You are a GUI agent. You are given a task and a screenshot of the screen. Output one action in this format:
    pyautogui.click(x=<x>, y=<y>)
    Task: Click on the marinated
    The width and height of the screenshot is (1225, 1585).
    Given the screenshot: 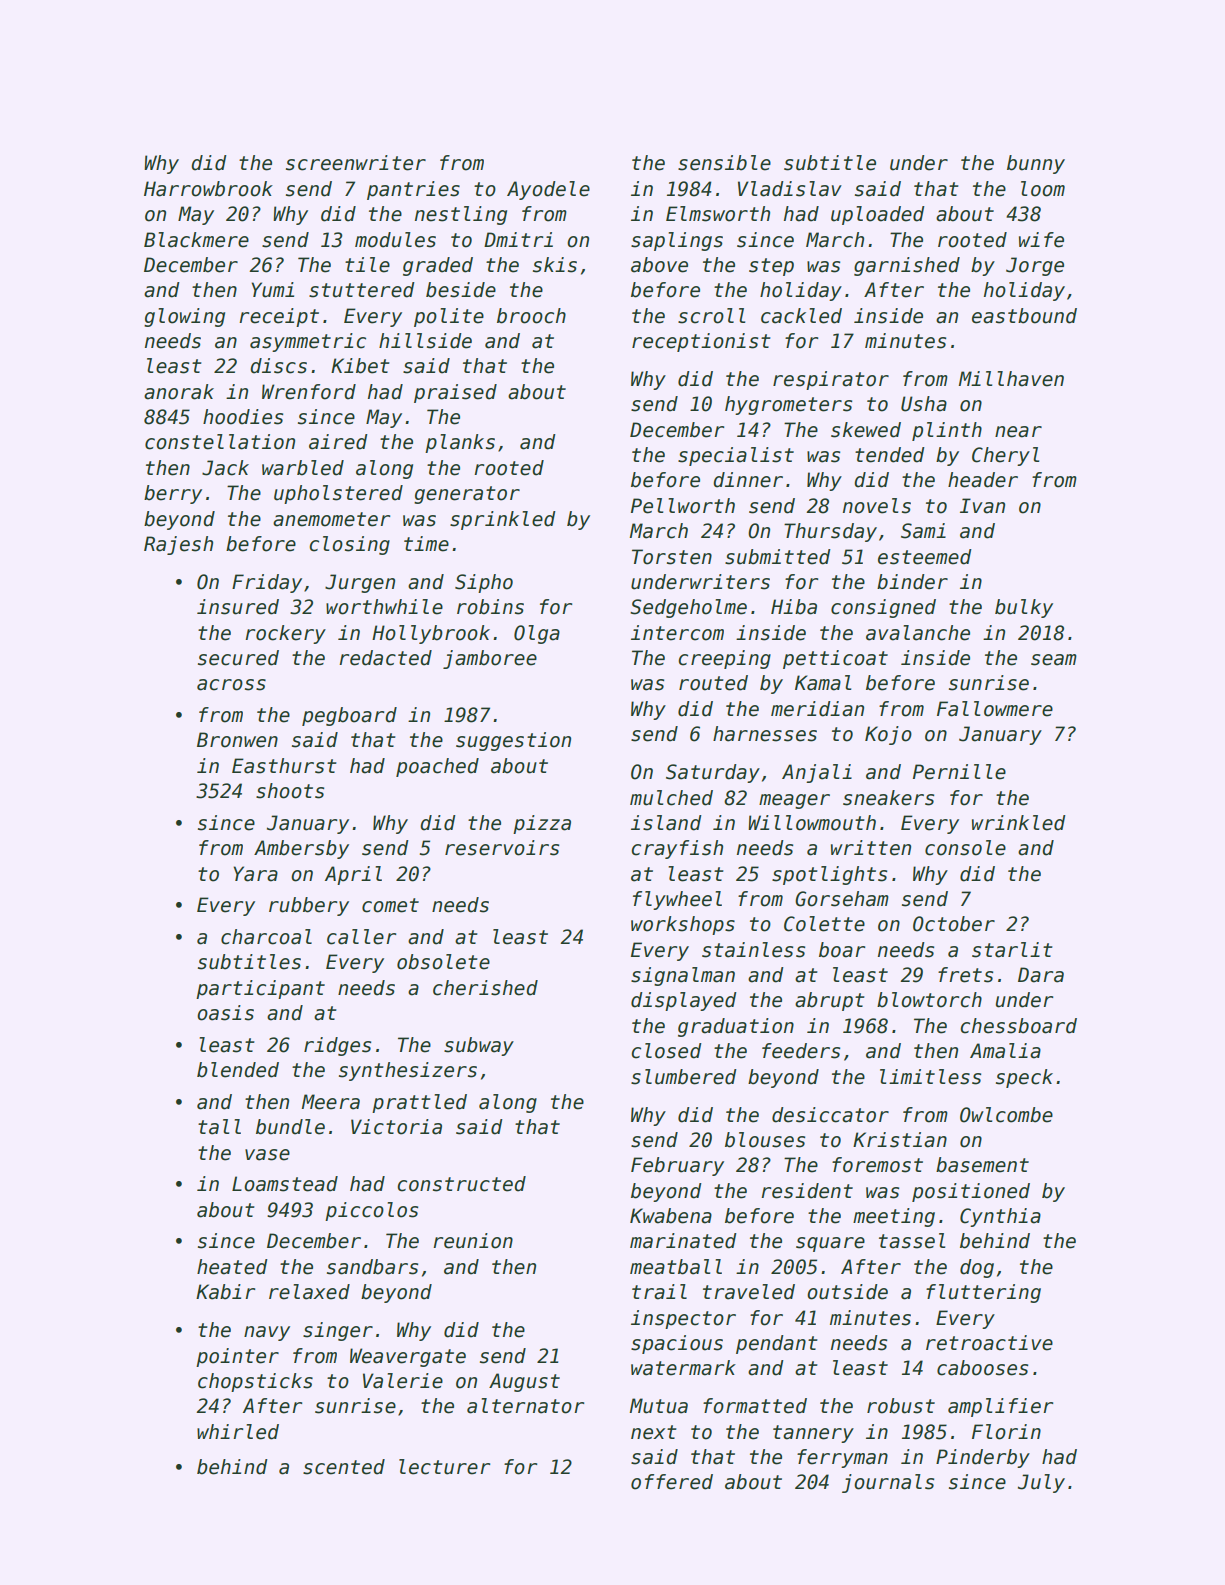 What is the action you would take?
    pyautogui.click(x=683, y=1241)
